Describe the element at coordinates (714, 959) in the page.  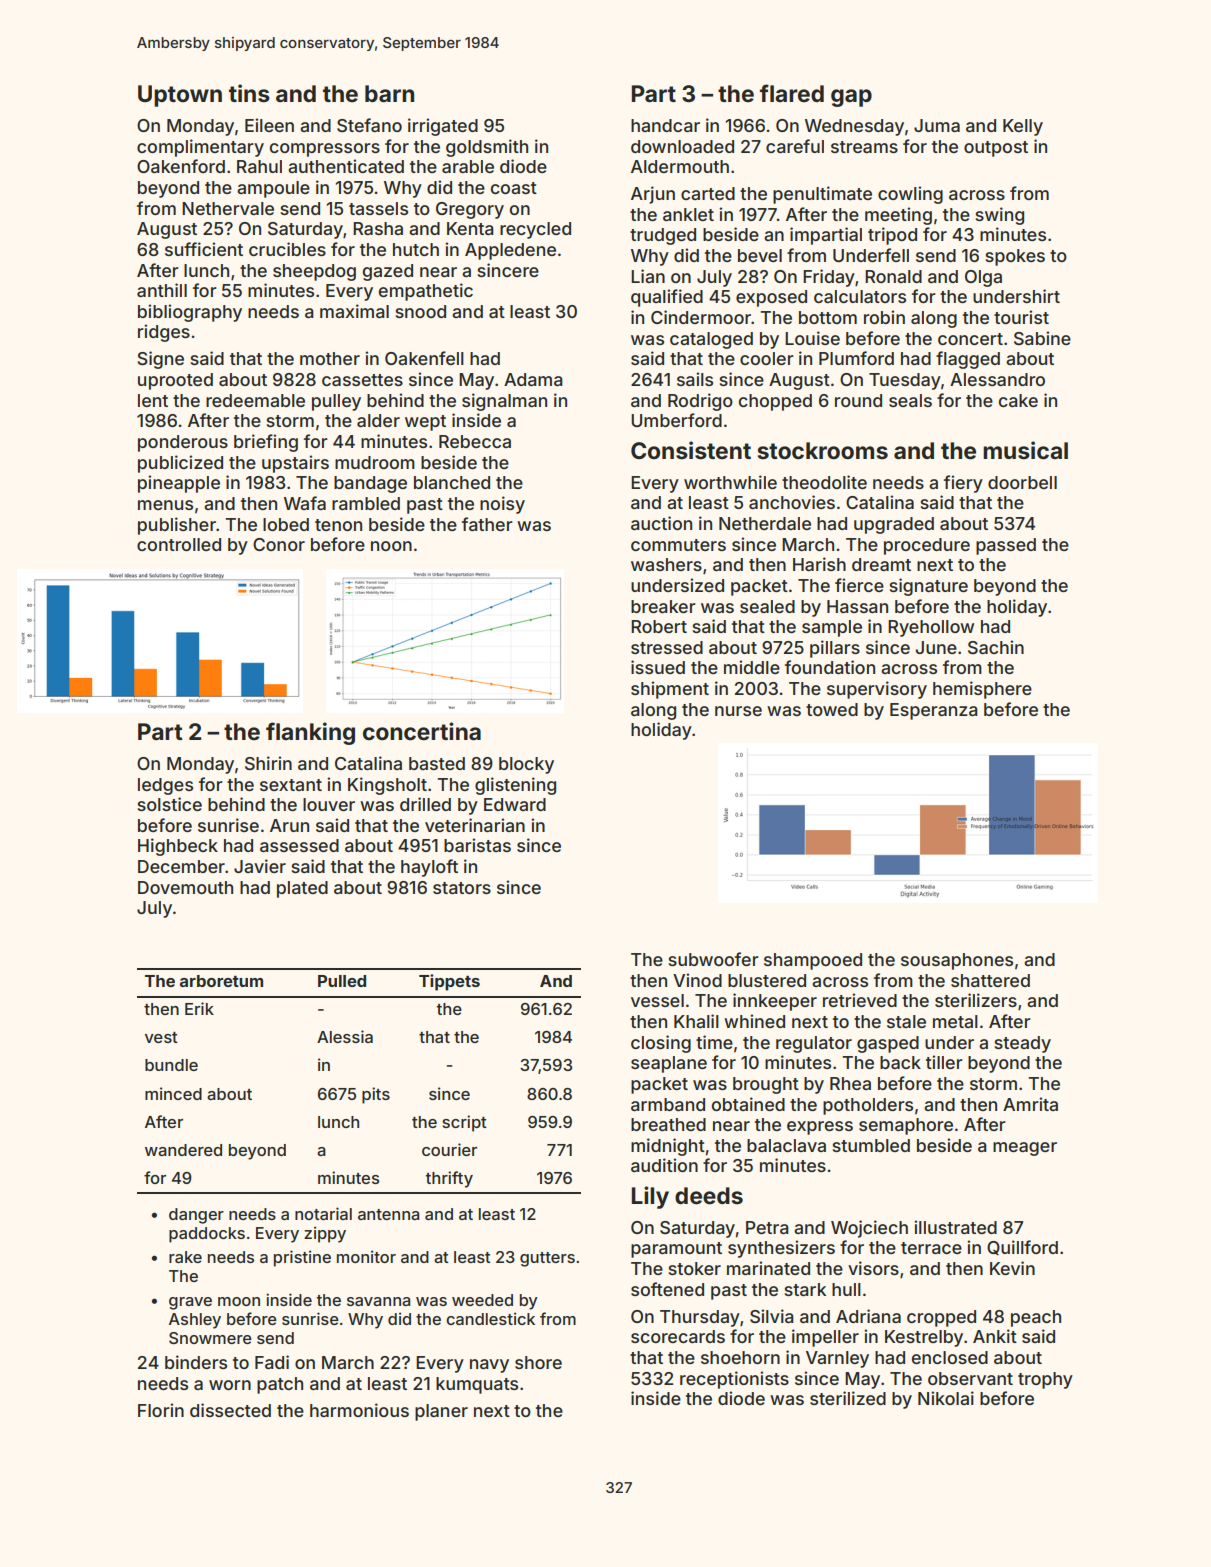
I see `subwoofer` at that location.
